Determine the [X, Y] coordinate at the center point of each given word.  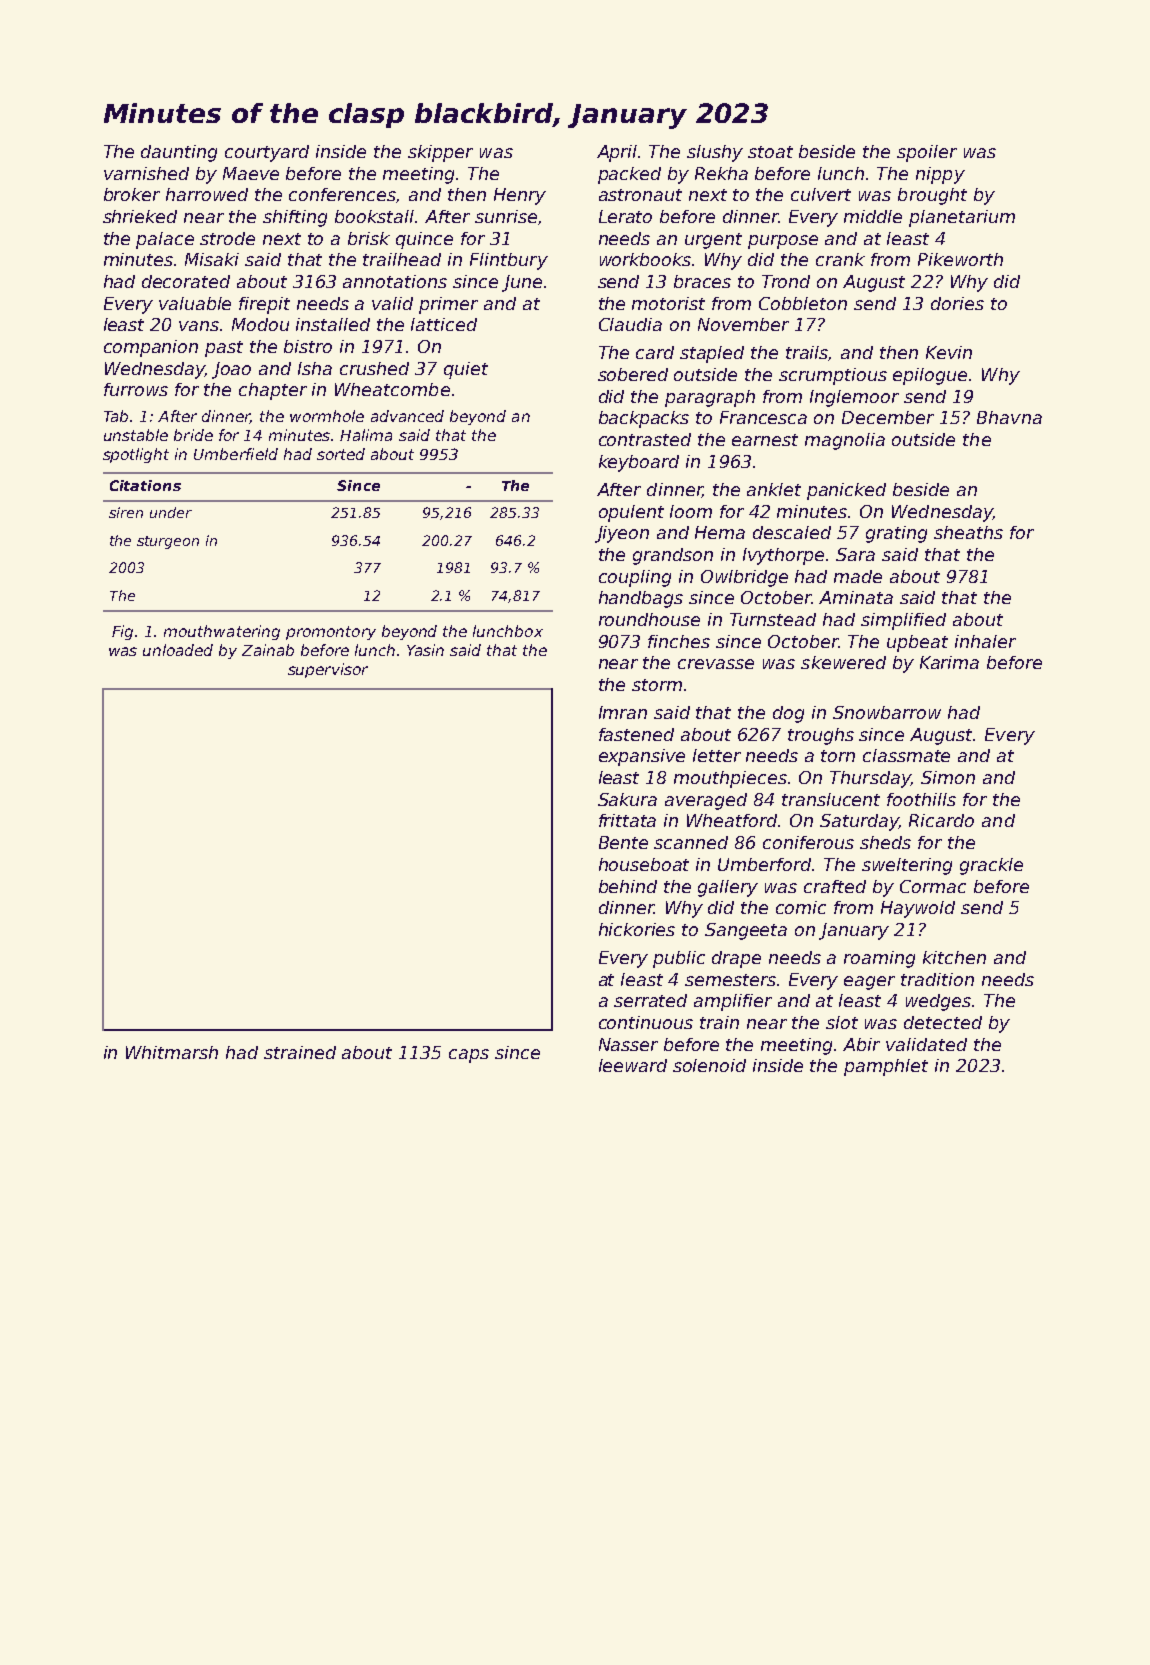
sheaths [968, 532]
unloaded [178, 650]
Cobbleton [803, 303]
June [522, 283]
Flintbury [509, 261]
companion [151, 348]
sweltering [907, 866]
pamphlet [886, 1067]
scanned [691, 842]
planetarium [962, 218]
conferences [343, 195]
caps [469, 1056]
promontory [331, 633]
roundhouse [649, 619]
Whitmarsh [172, 1052]
